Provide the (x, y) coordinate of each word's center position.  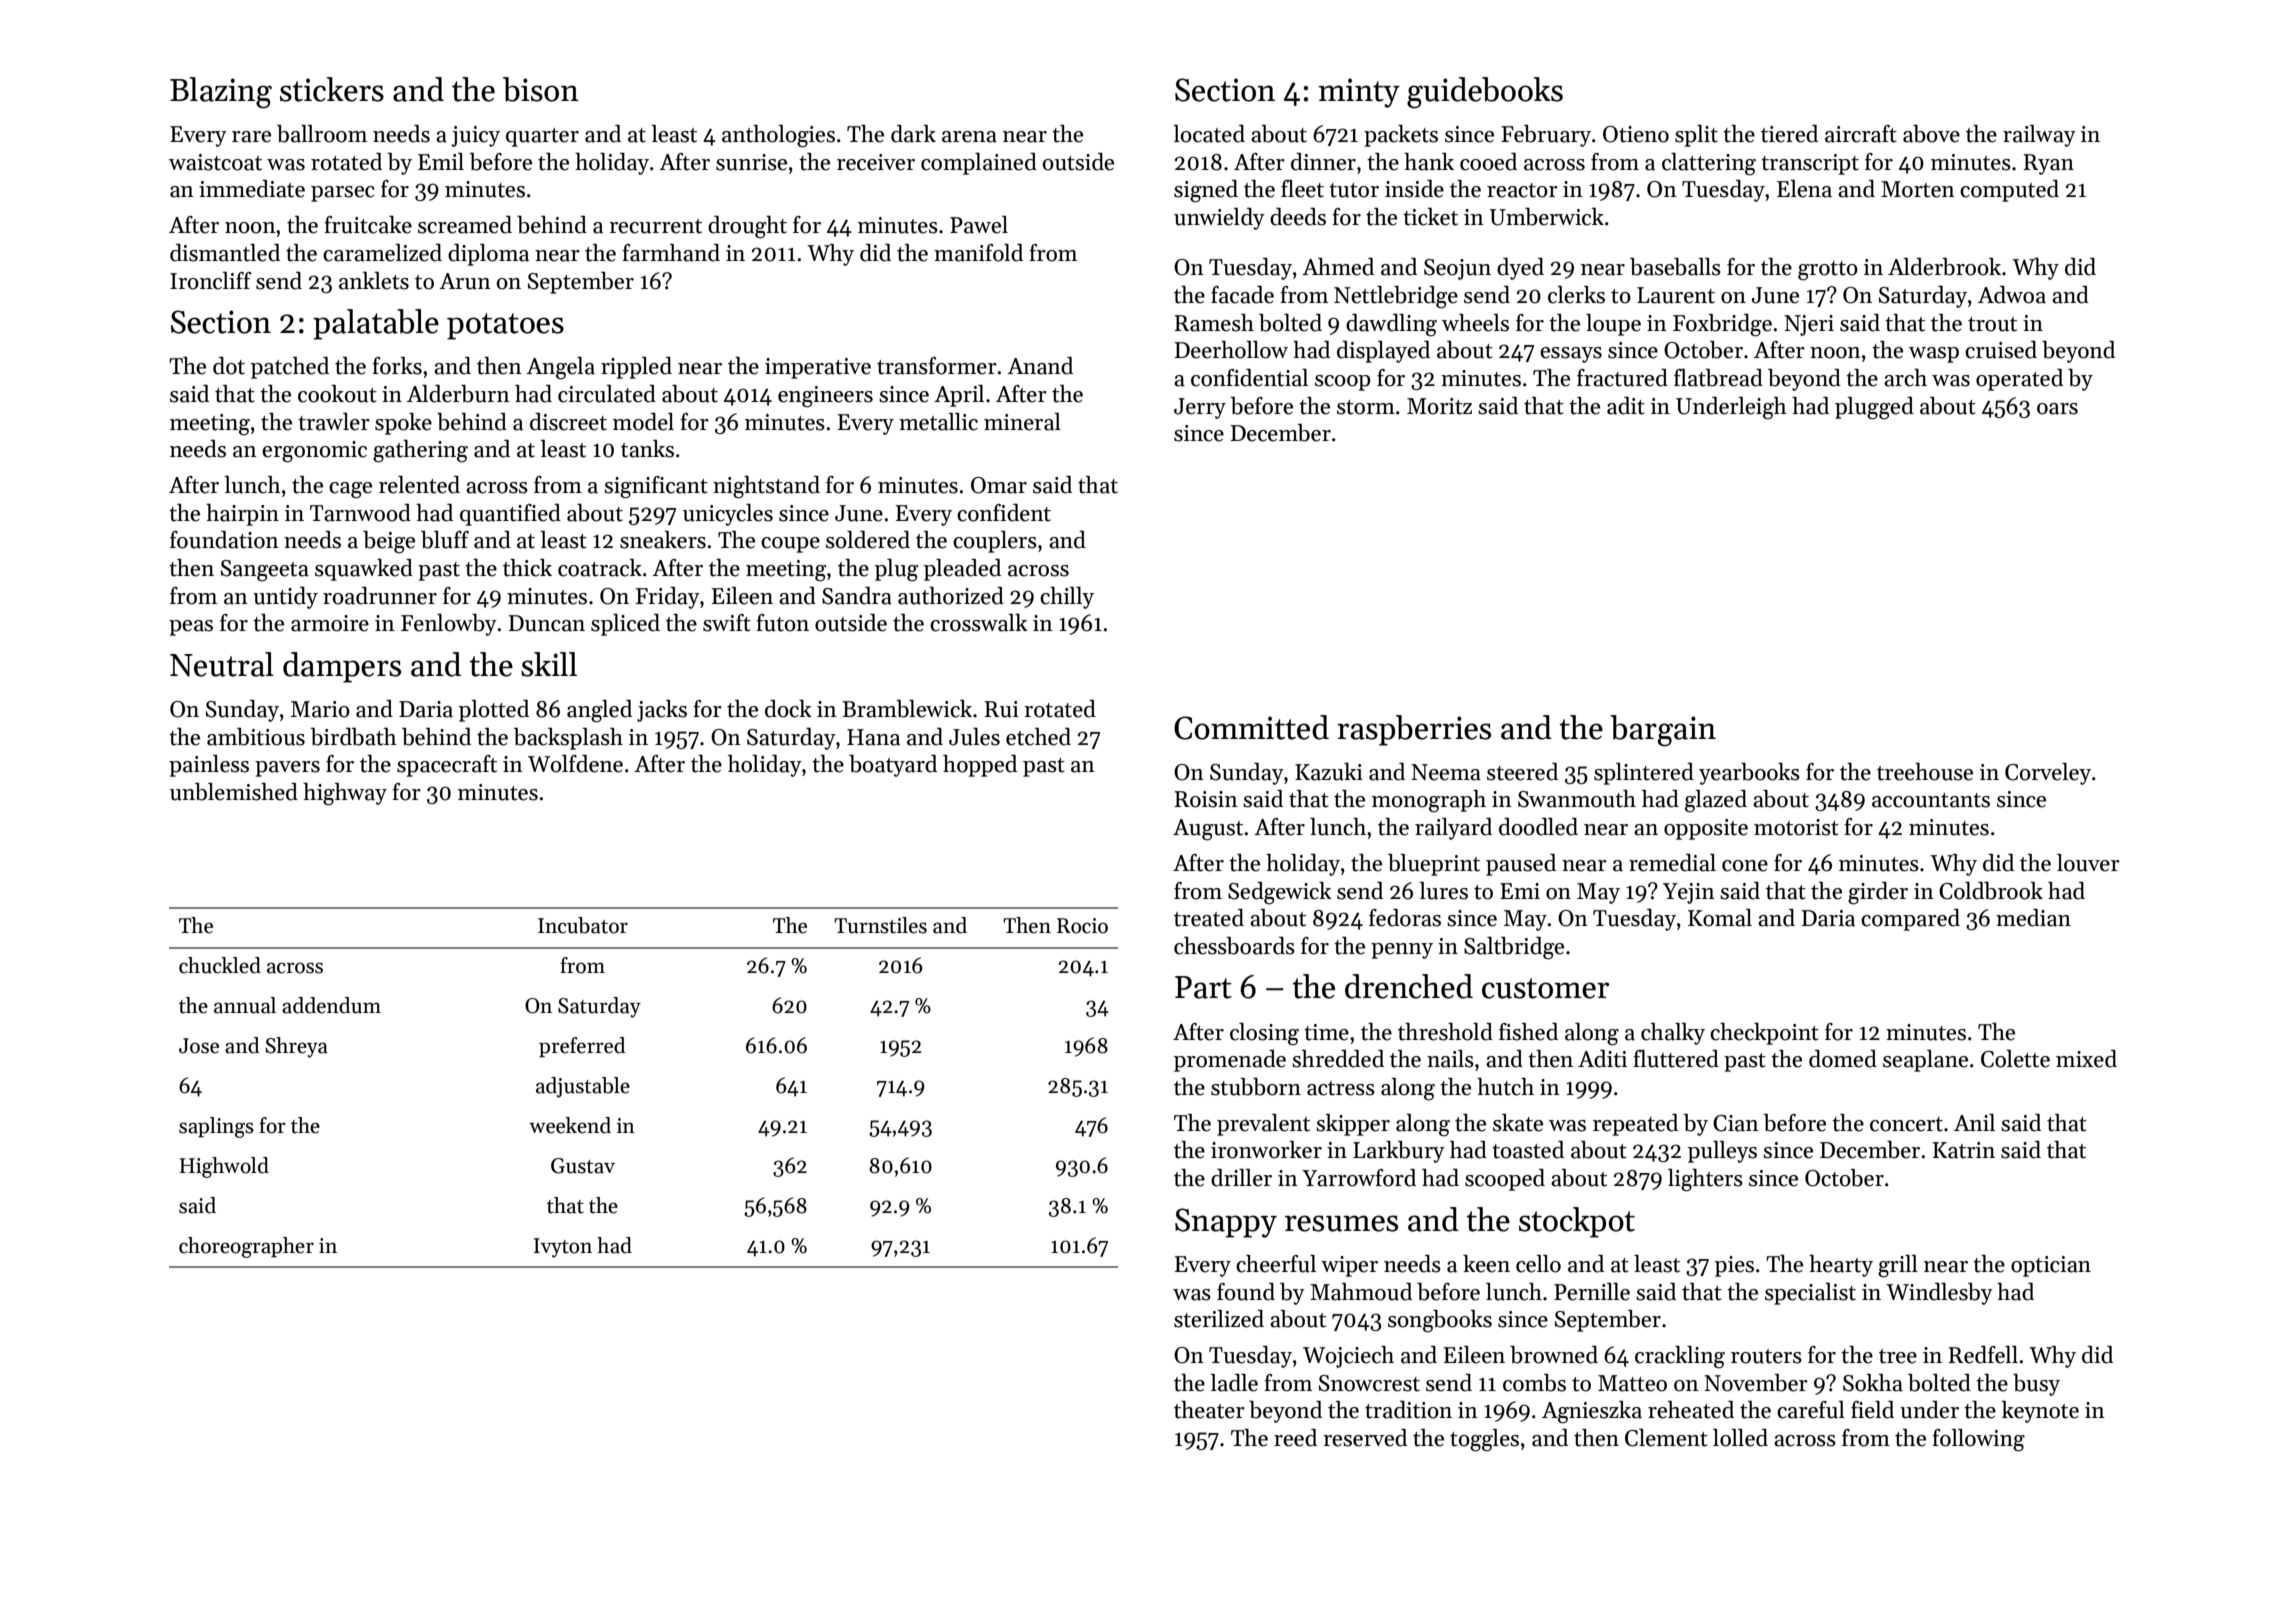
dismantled (225, 253)
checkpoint (1764, 1034)
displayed (1383, 352)
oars (2057, 409)
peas (191, 628)
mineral (1022, 422)
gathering (420, 451)
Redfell (1983, 1355)
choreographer (246, 1247)
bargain (1663, 731)
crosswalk (979, 623)
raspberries (1414, 730)
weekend (570, 1125)
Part (1203, 987)
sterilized (1219, 1319)
